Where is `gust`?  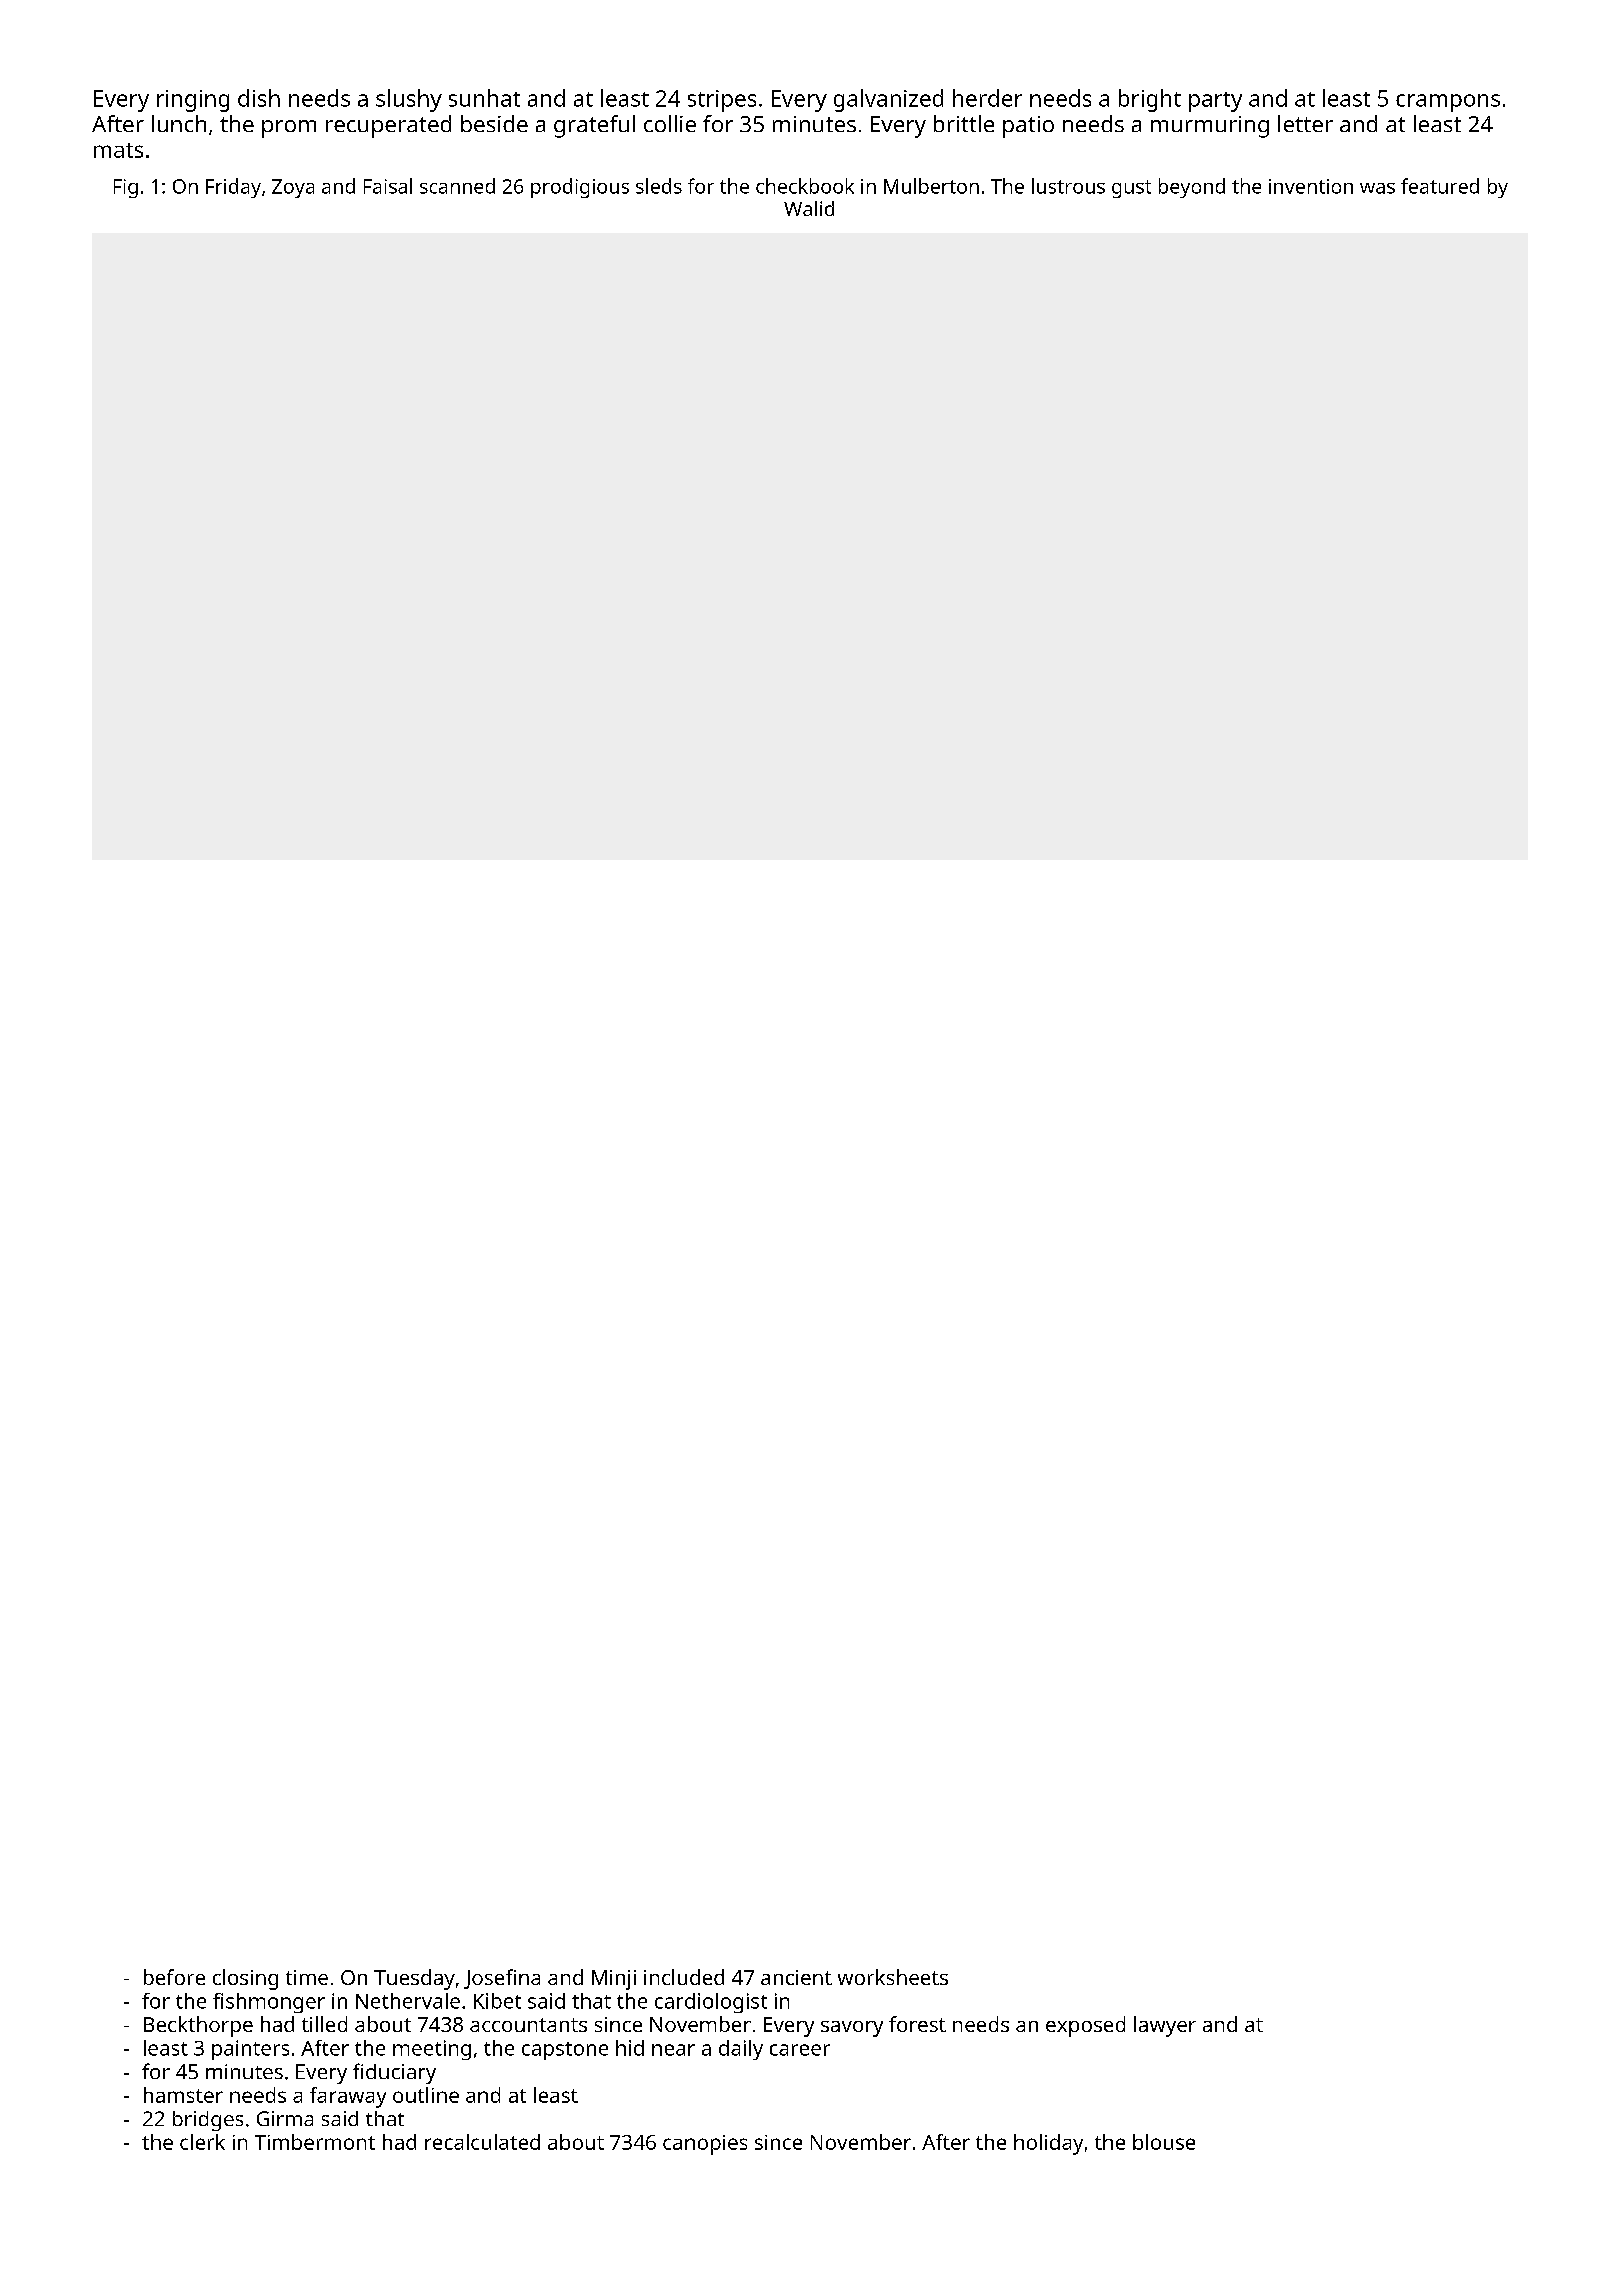 gust is located at coordinates (1131, 189).
